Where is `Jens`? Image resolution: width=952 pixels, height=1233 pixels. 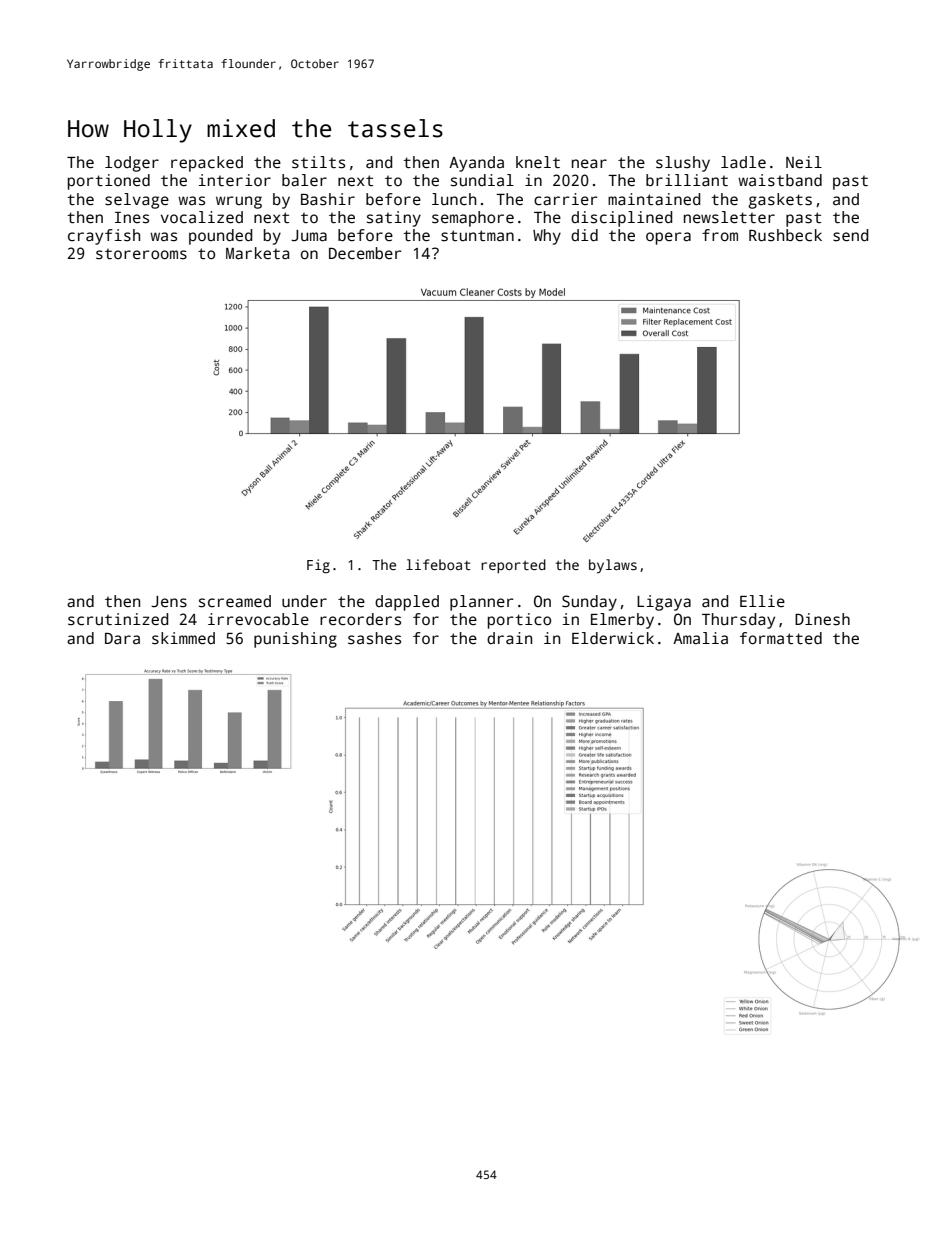 Jens is located at coordinates (169, 602).
